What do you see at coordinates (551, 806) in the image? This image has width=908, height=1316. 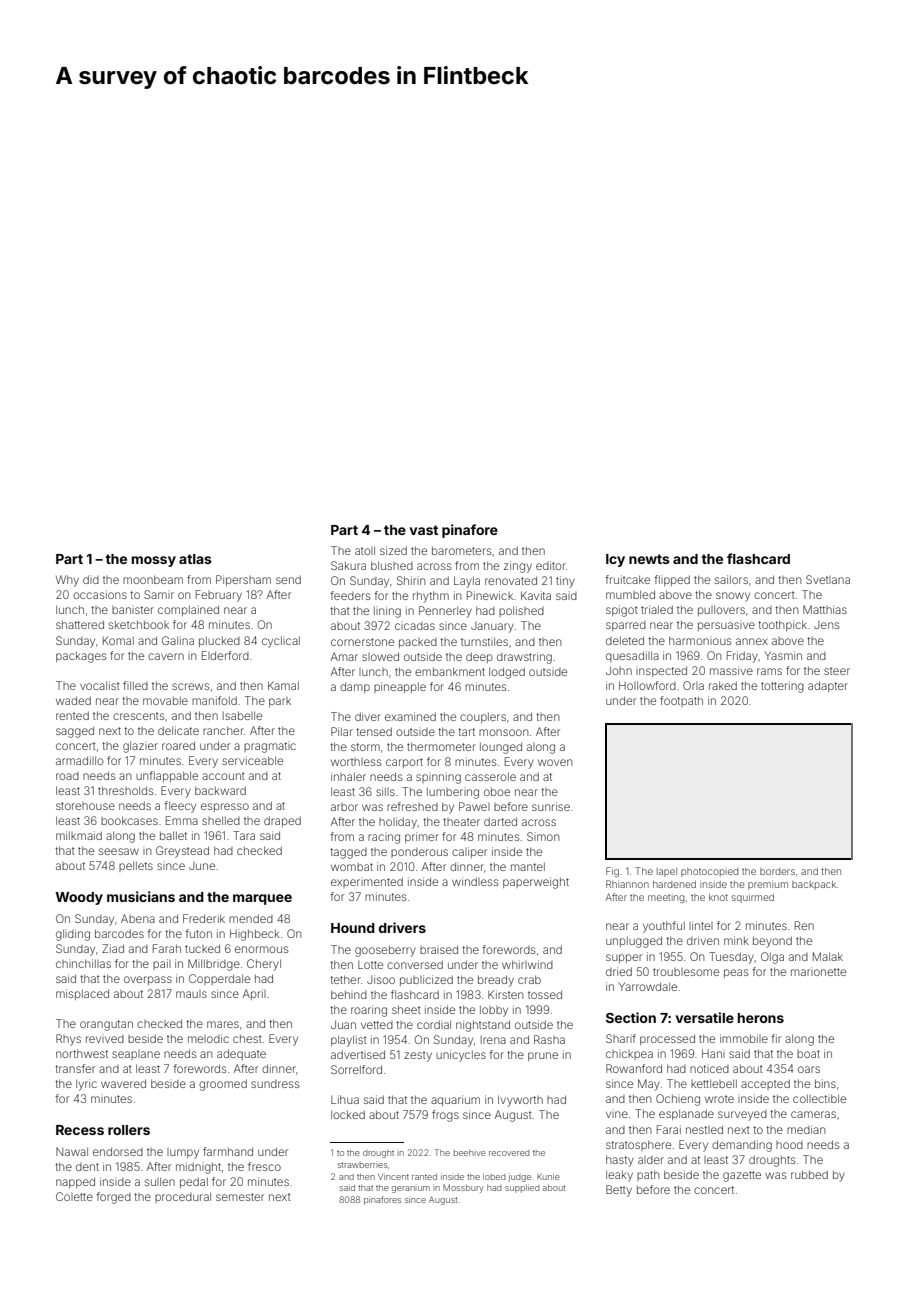 I see `sunrise` at bounding box center [551, 806].
